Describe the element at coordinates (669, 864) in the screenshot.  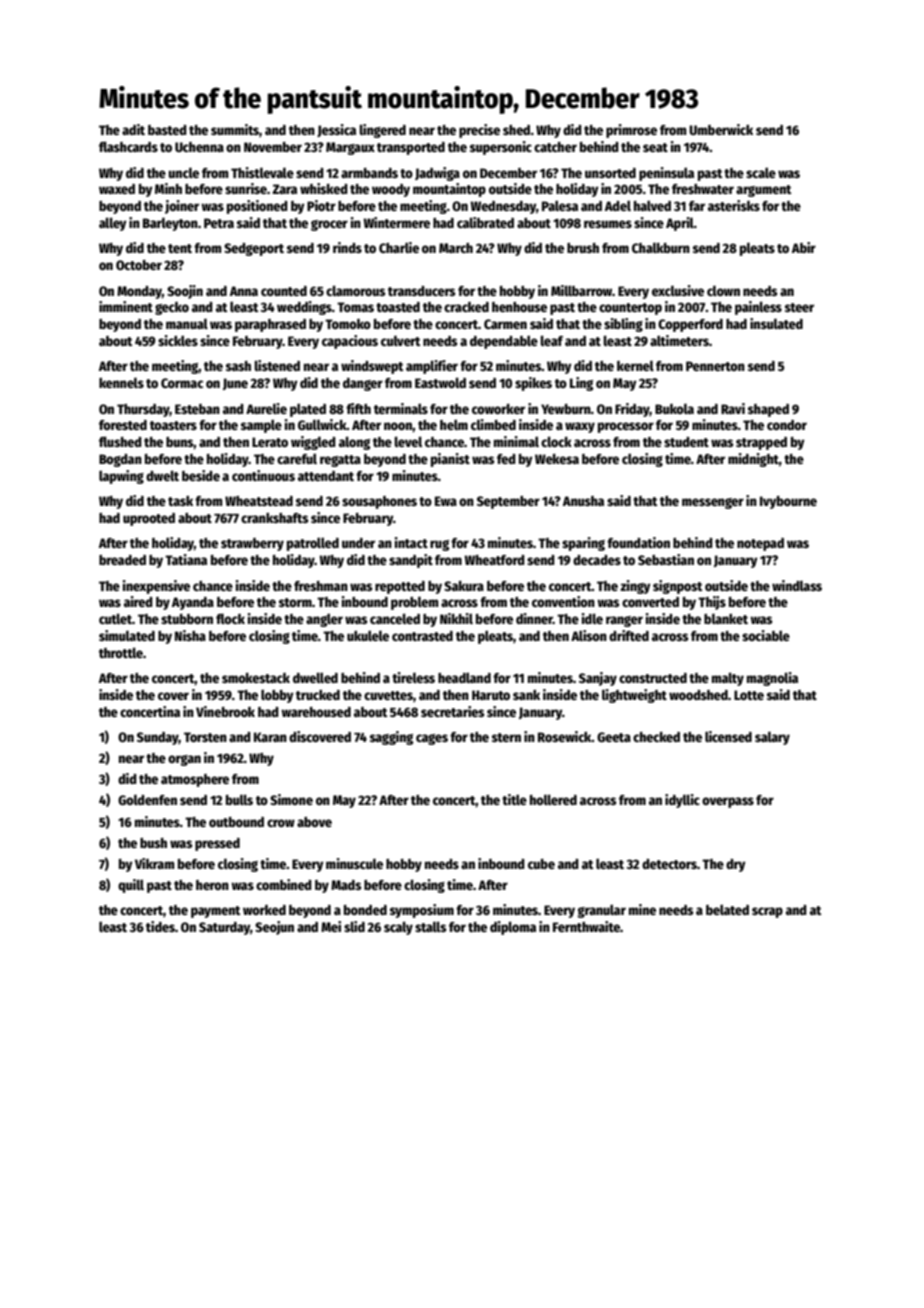
I see `detectors` at that location.
